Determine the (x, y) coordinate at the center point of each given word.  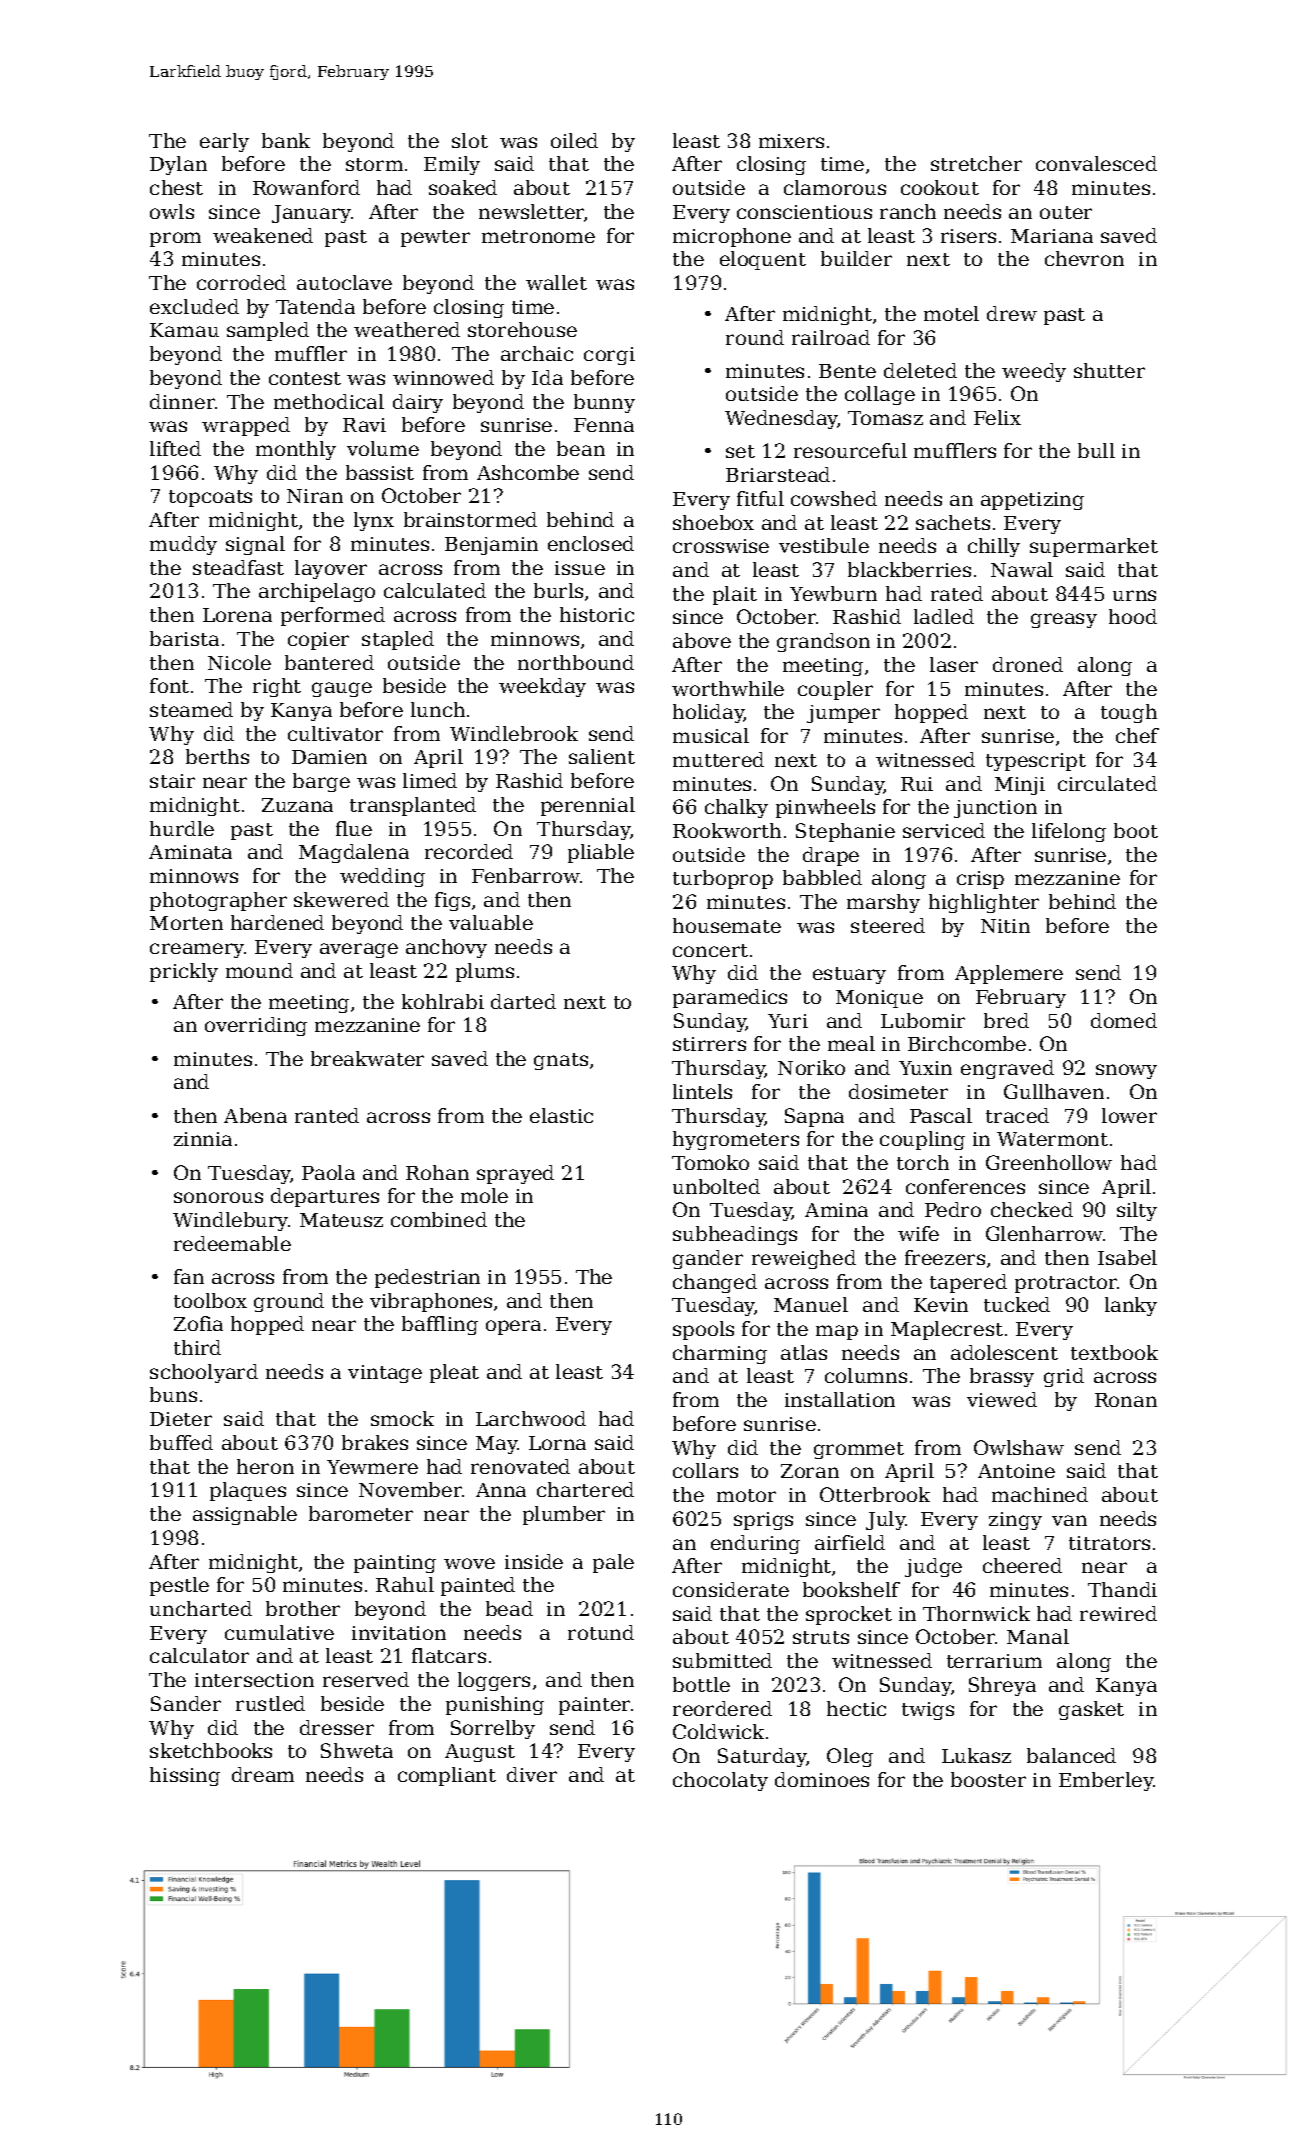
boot (1136, 830)
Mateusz (341, 1220)
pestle (179, 1586)
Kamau (184, 330)
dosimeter (898, 1091)
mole (484, 1195)
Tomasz (885, 418)
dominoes (822, 1779)
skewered (341, 899)
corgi (609, 356)
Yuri (788, 1021)
